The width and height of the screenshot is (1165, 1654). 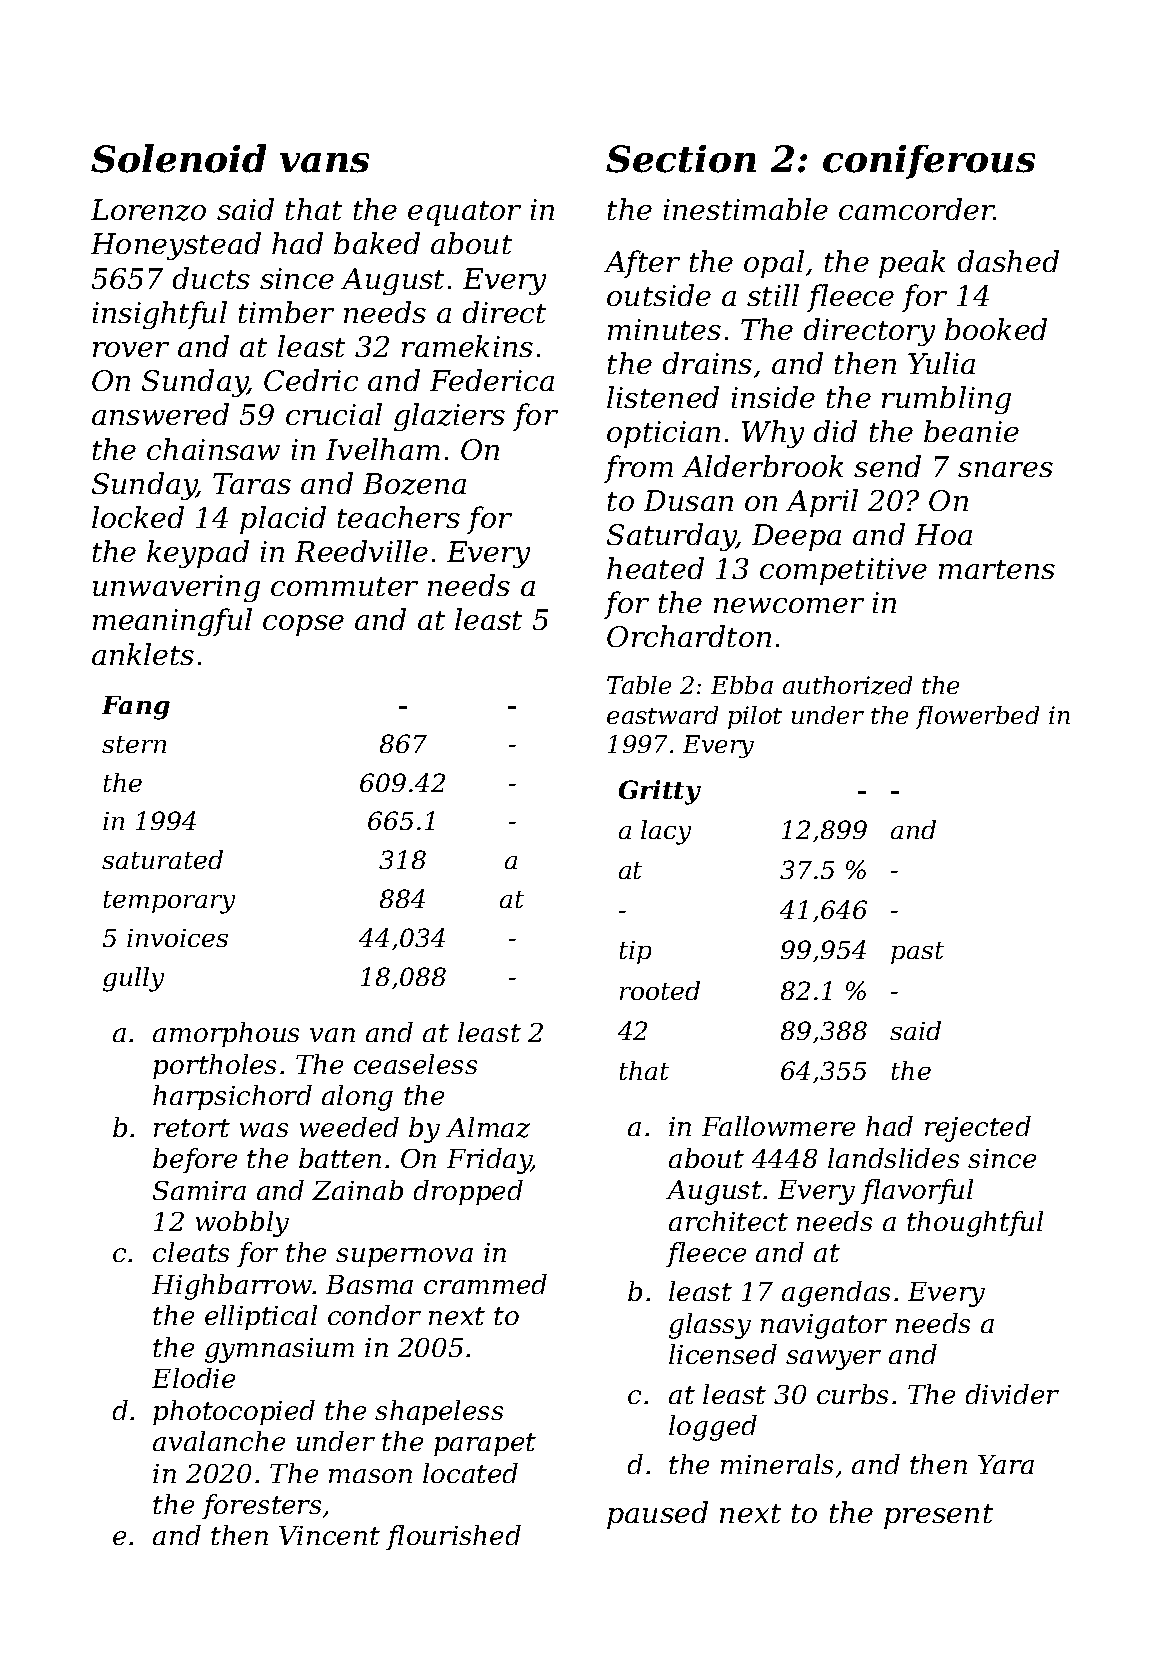 I want to click on Solenoid, so click(x=178, y=158).
